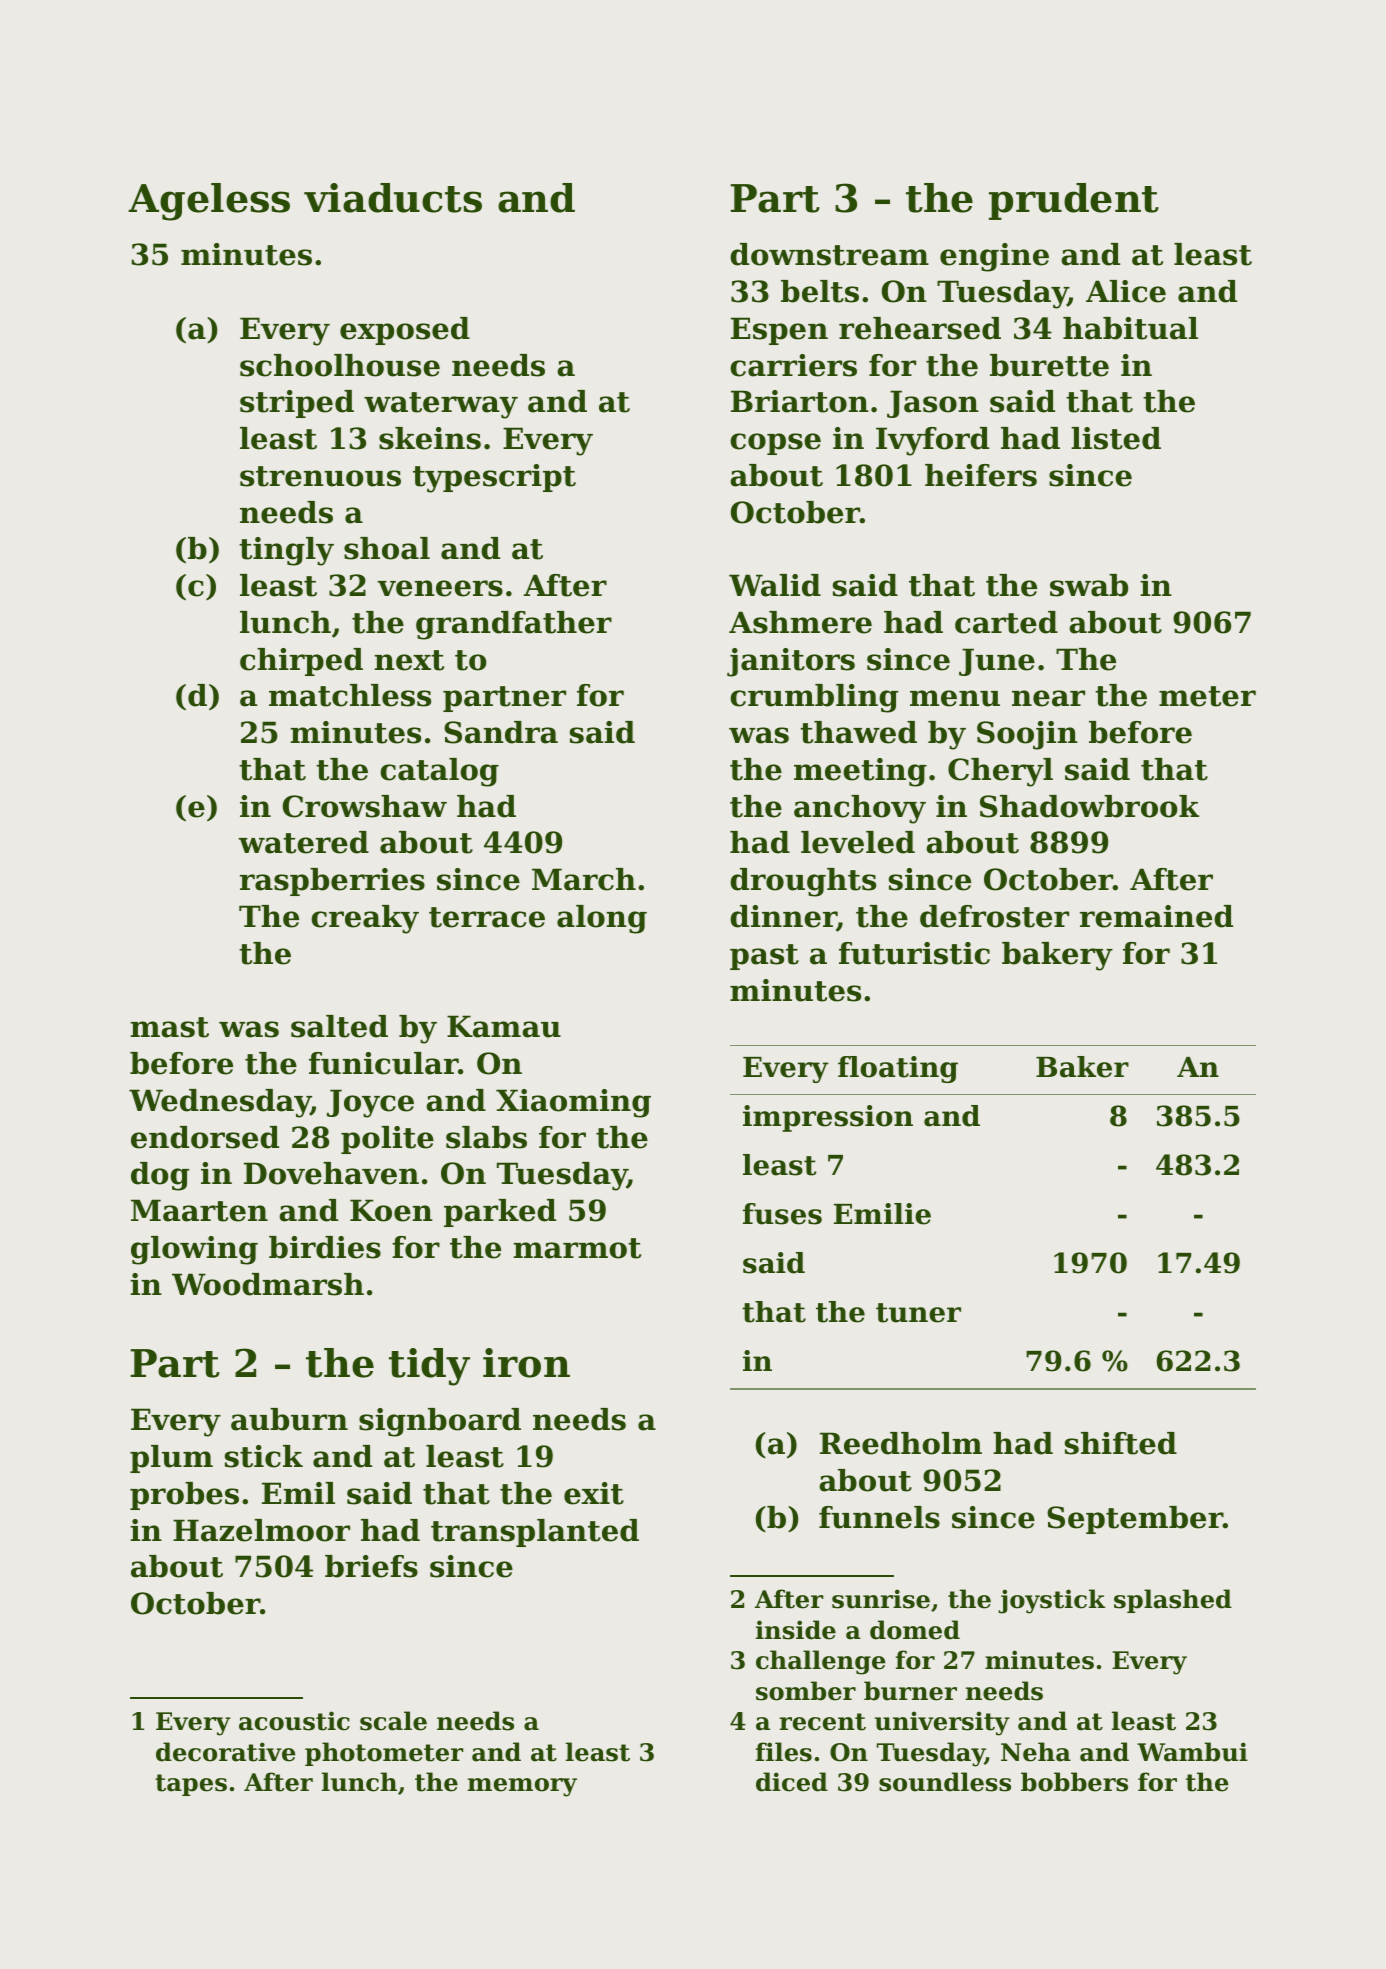 This screenshot has width=1386, height=1969. Describe the element at coordinates (602, 919) in the screenshot. I see `along` at that location.
